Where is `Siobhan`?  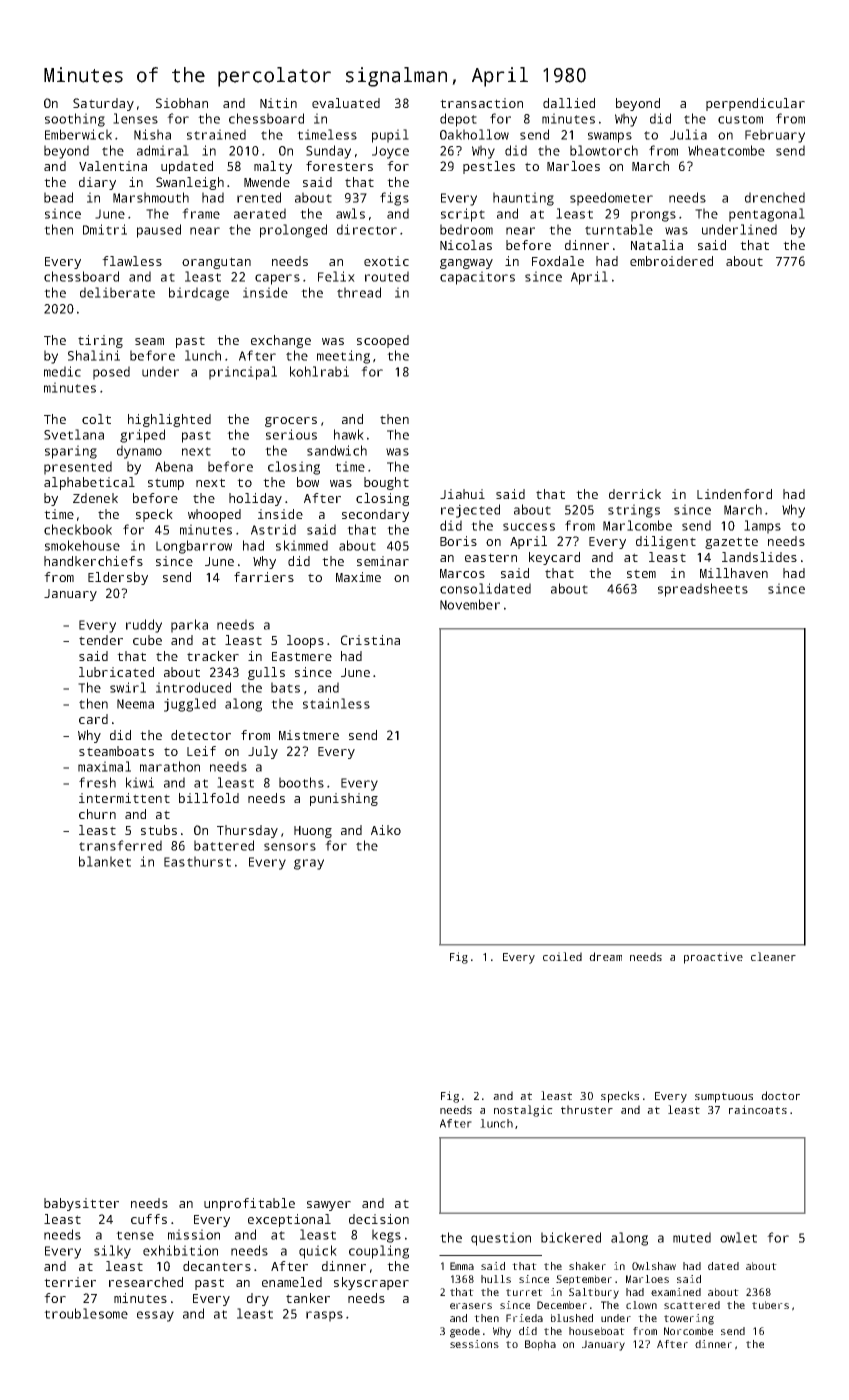
Siobhan is located at coordinates (182, 103).
